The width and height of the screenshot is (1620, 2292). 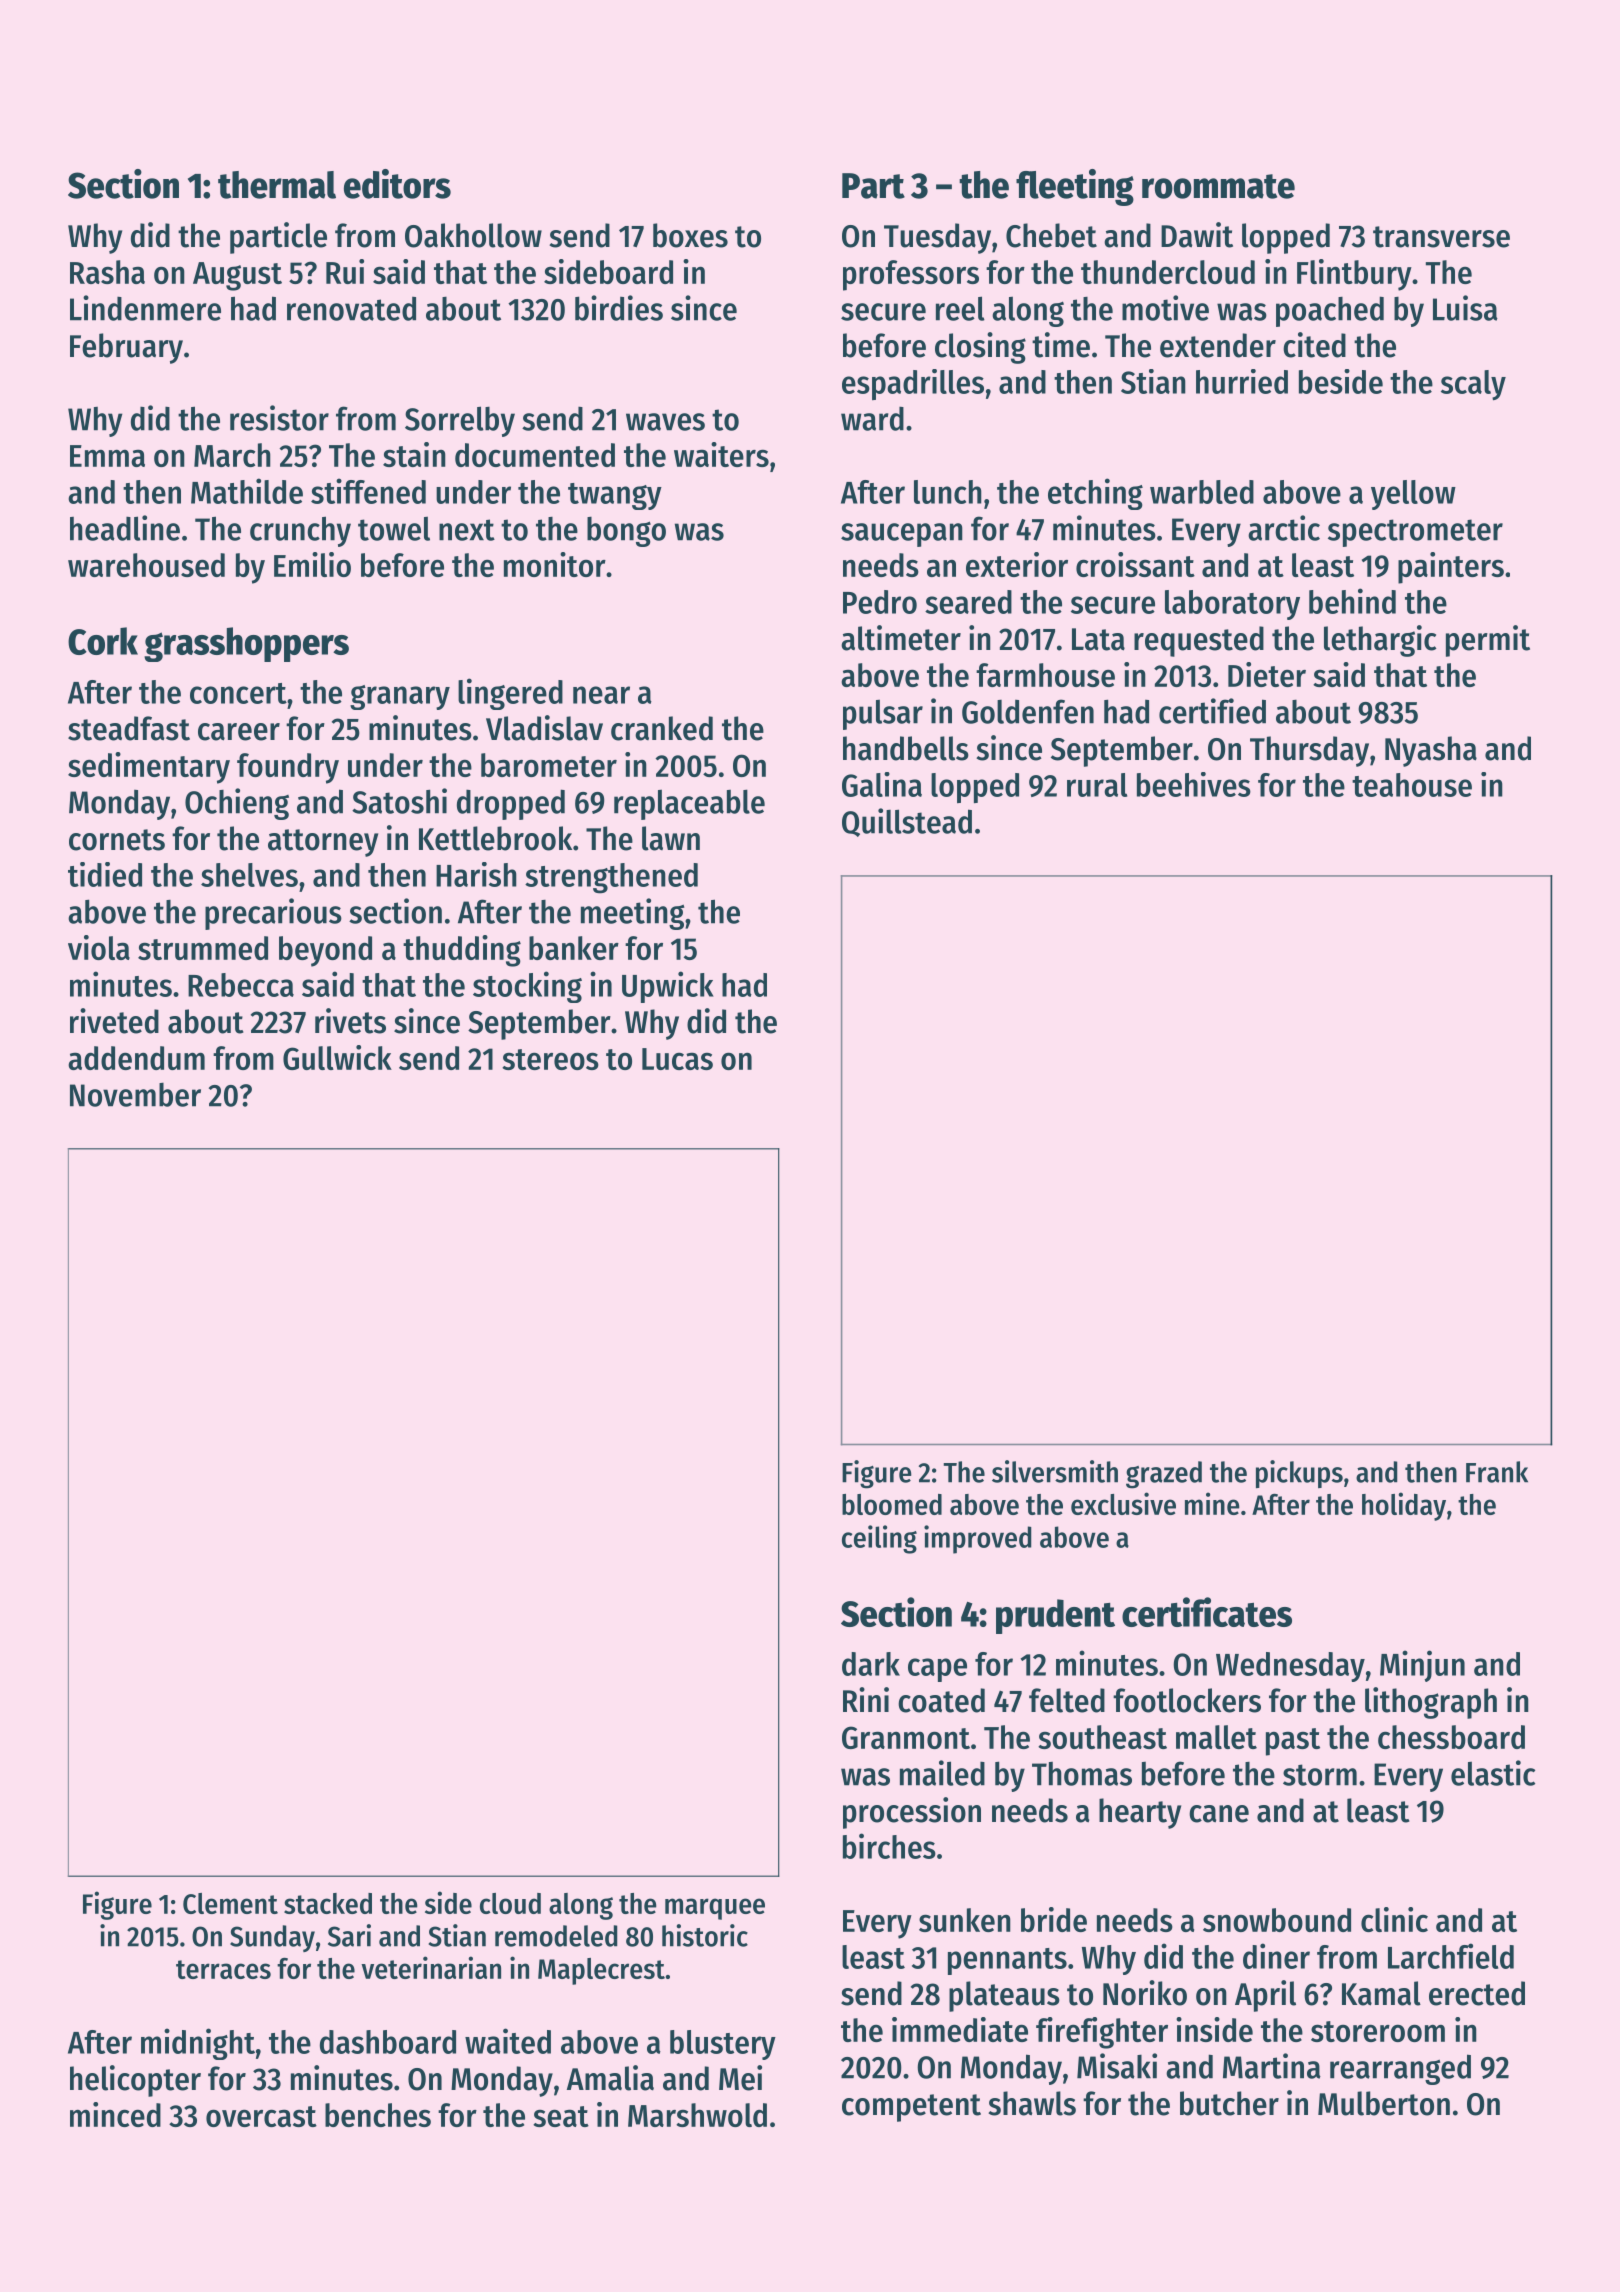 I want to click on Lucas, so click(x=677, y=1059).
